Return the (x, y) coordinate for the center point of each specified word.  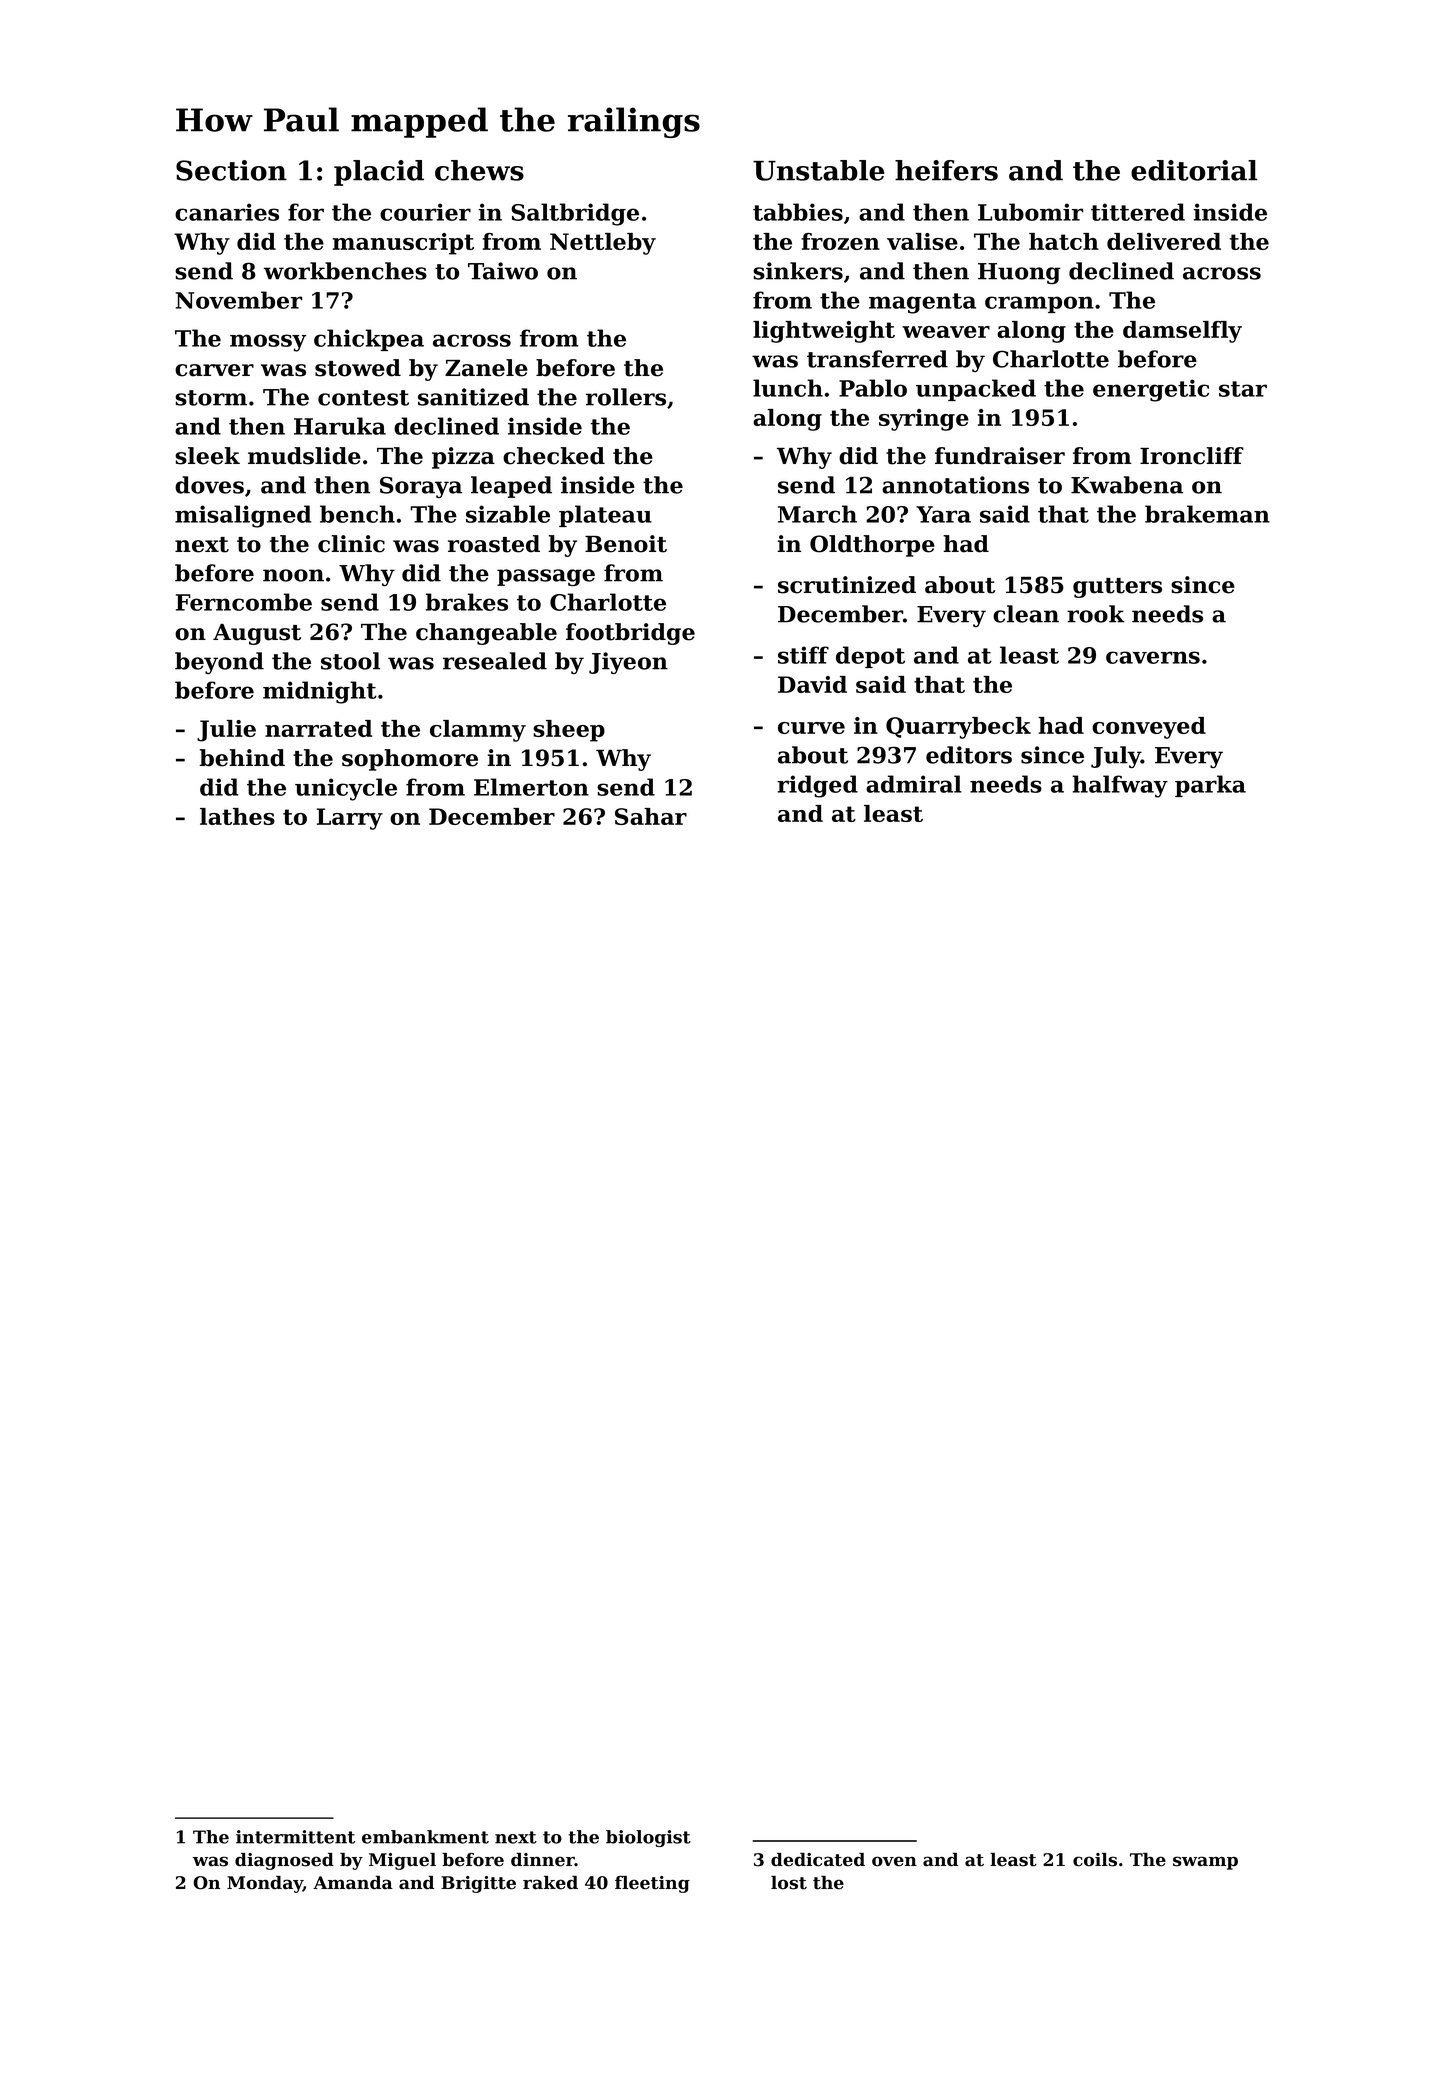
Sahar (651, 816)
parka (1210, 786)
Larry (350, 819)
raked (550, 1883)
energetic (1151, 390)
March (817, 514)
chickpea (369, 340)
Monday (265, 1884)
